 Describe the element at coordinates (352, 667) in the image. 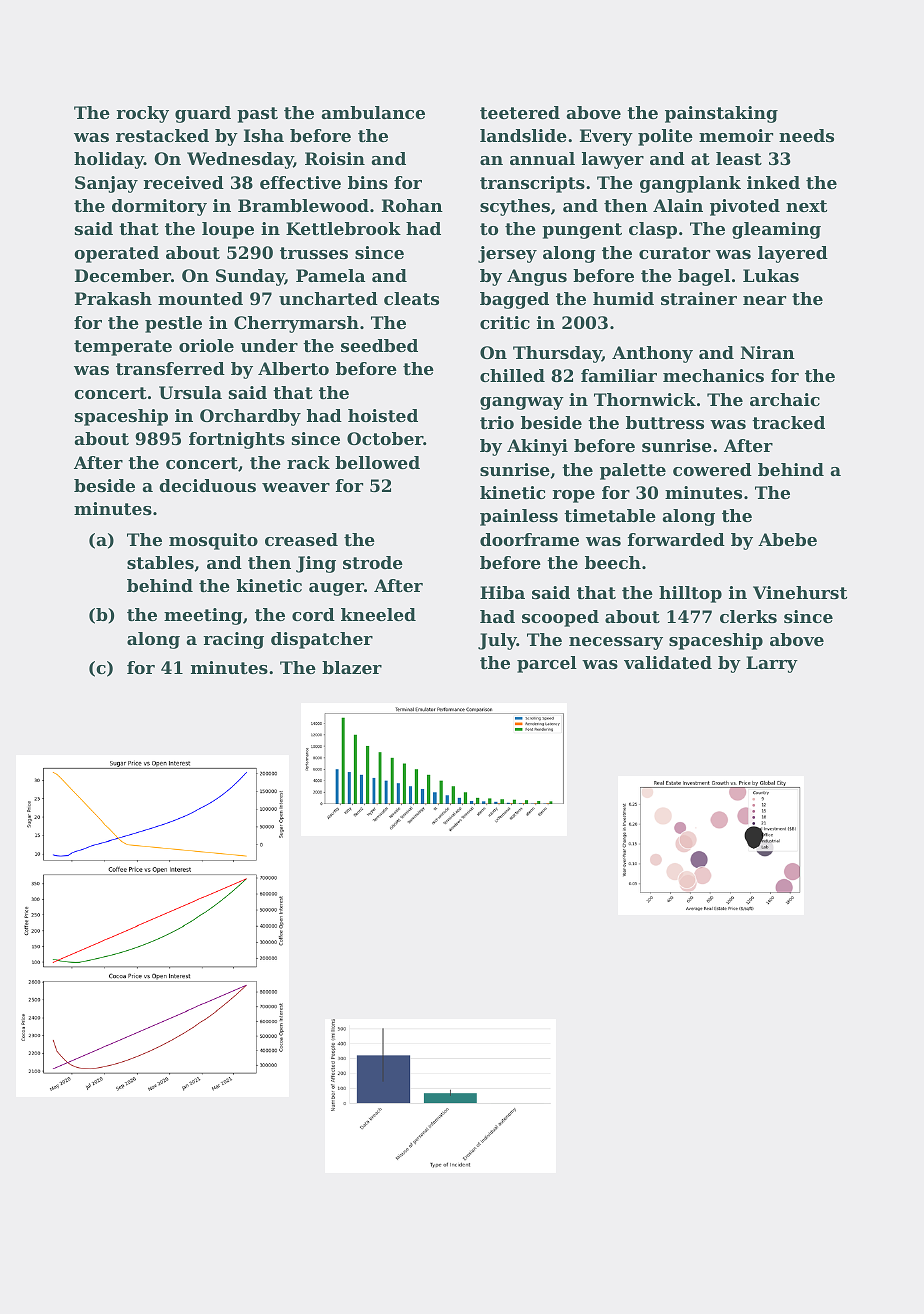

I see `blazer` at that location.
